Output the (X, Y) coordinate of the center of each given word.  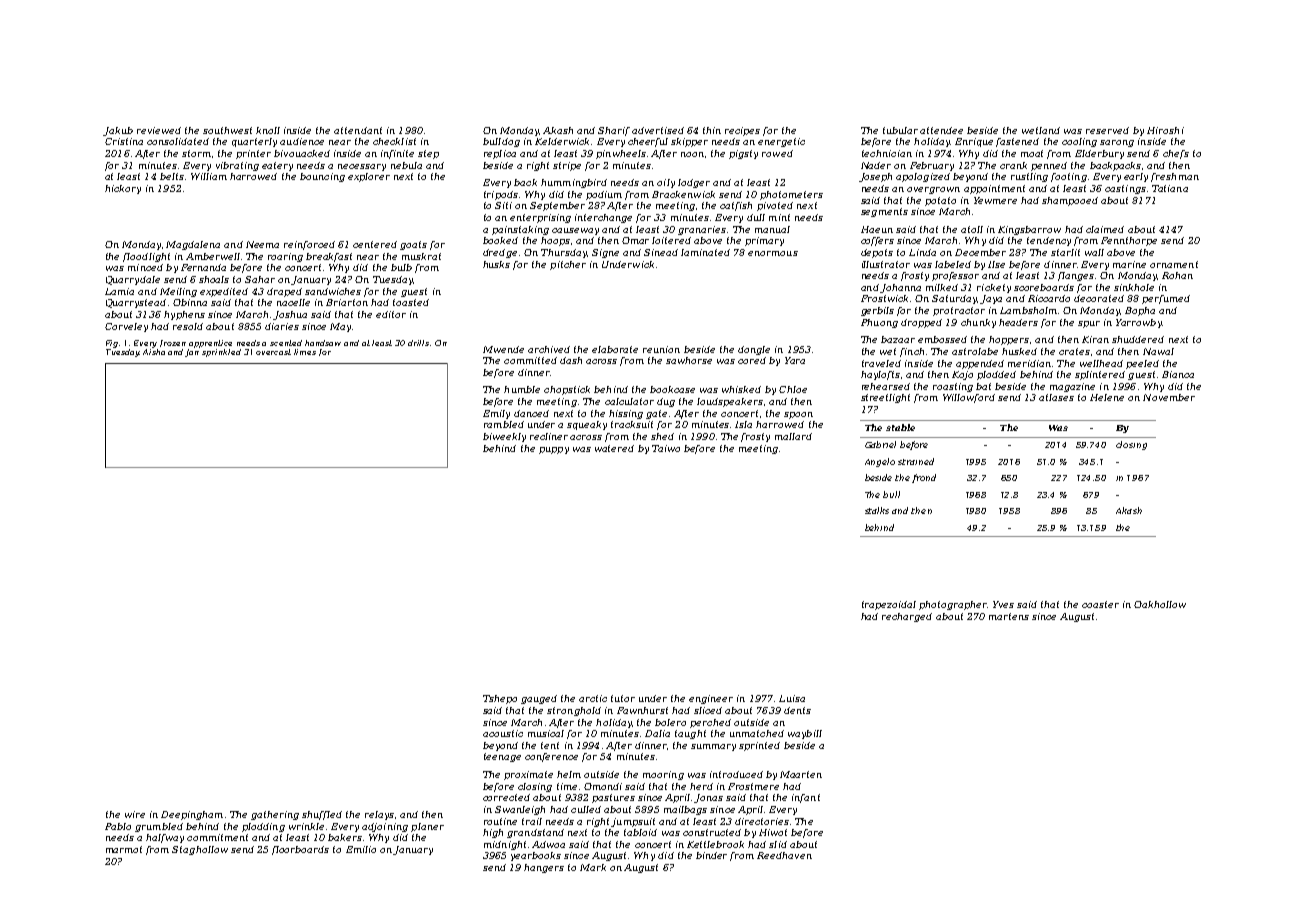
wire (135, 814)
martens (1009, 616)
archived (549, 349)
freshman (1175, 177)
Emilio (361, 849)
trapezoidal (889, 605)
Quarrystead (136, 303)
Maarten (801, 774)
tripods (501, 195)
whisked (741, 389)
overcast (273, 352)
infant (806, 798)
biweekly (504, 437)
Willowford (969, 398)
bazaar (898, 339)
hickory (123, 189)
